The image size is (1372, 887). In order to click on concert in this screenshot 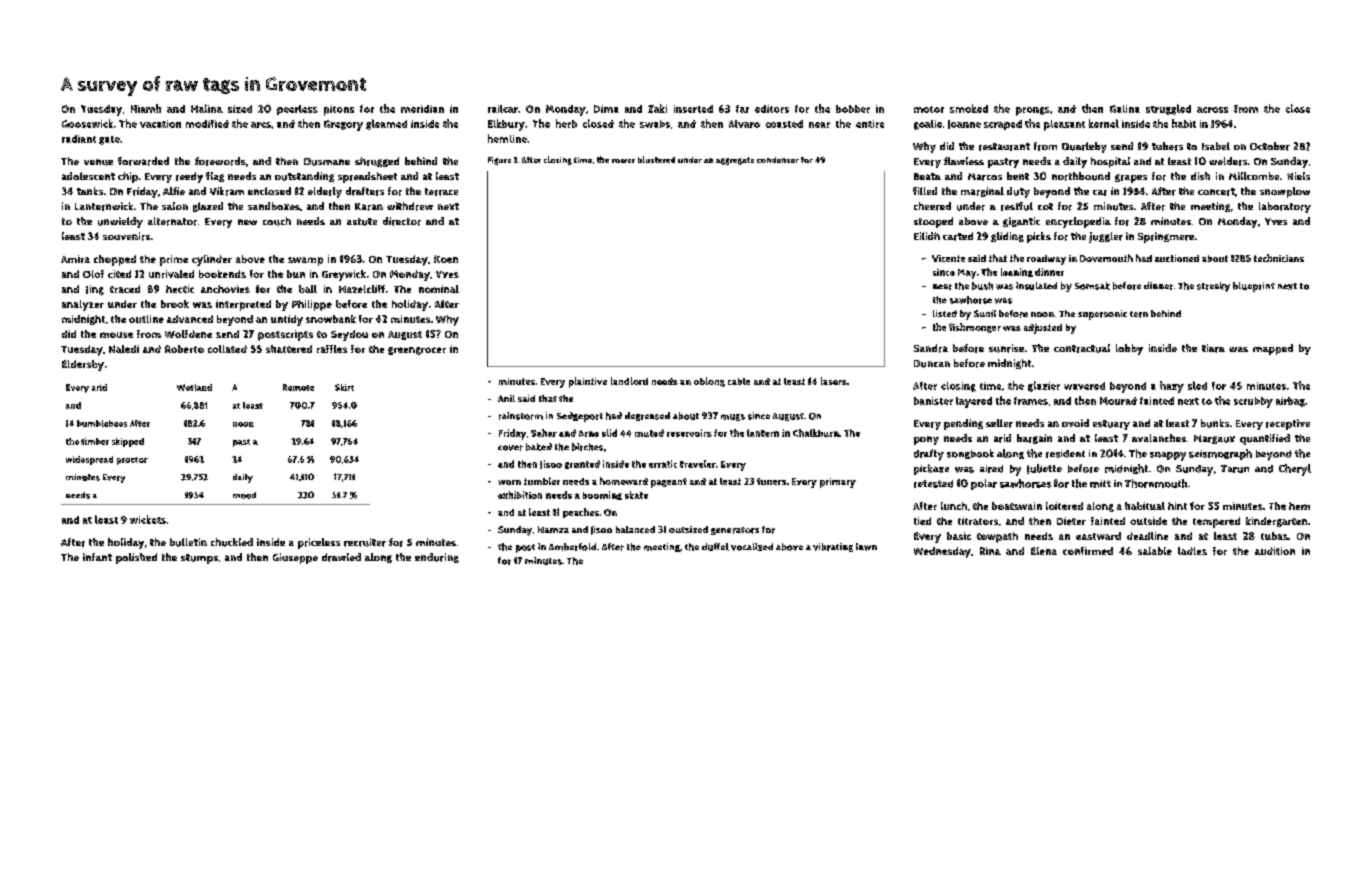, I will do `click(1216, 192)`.
